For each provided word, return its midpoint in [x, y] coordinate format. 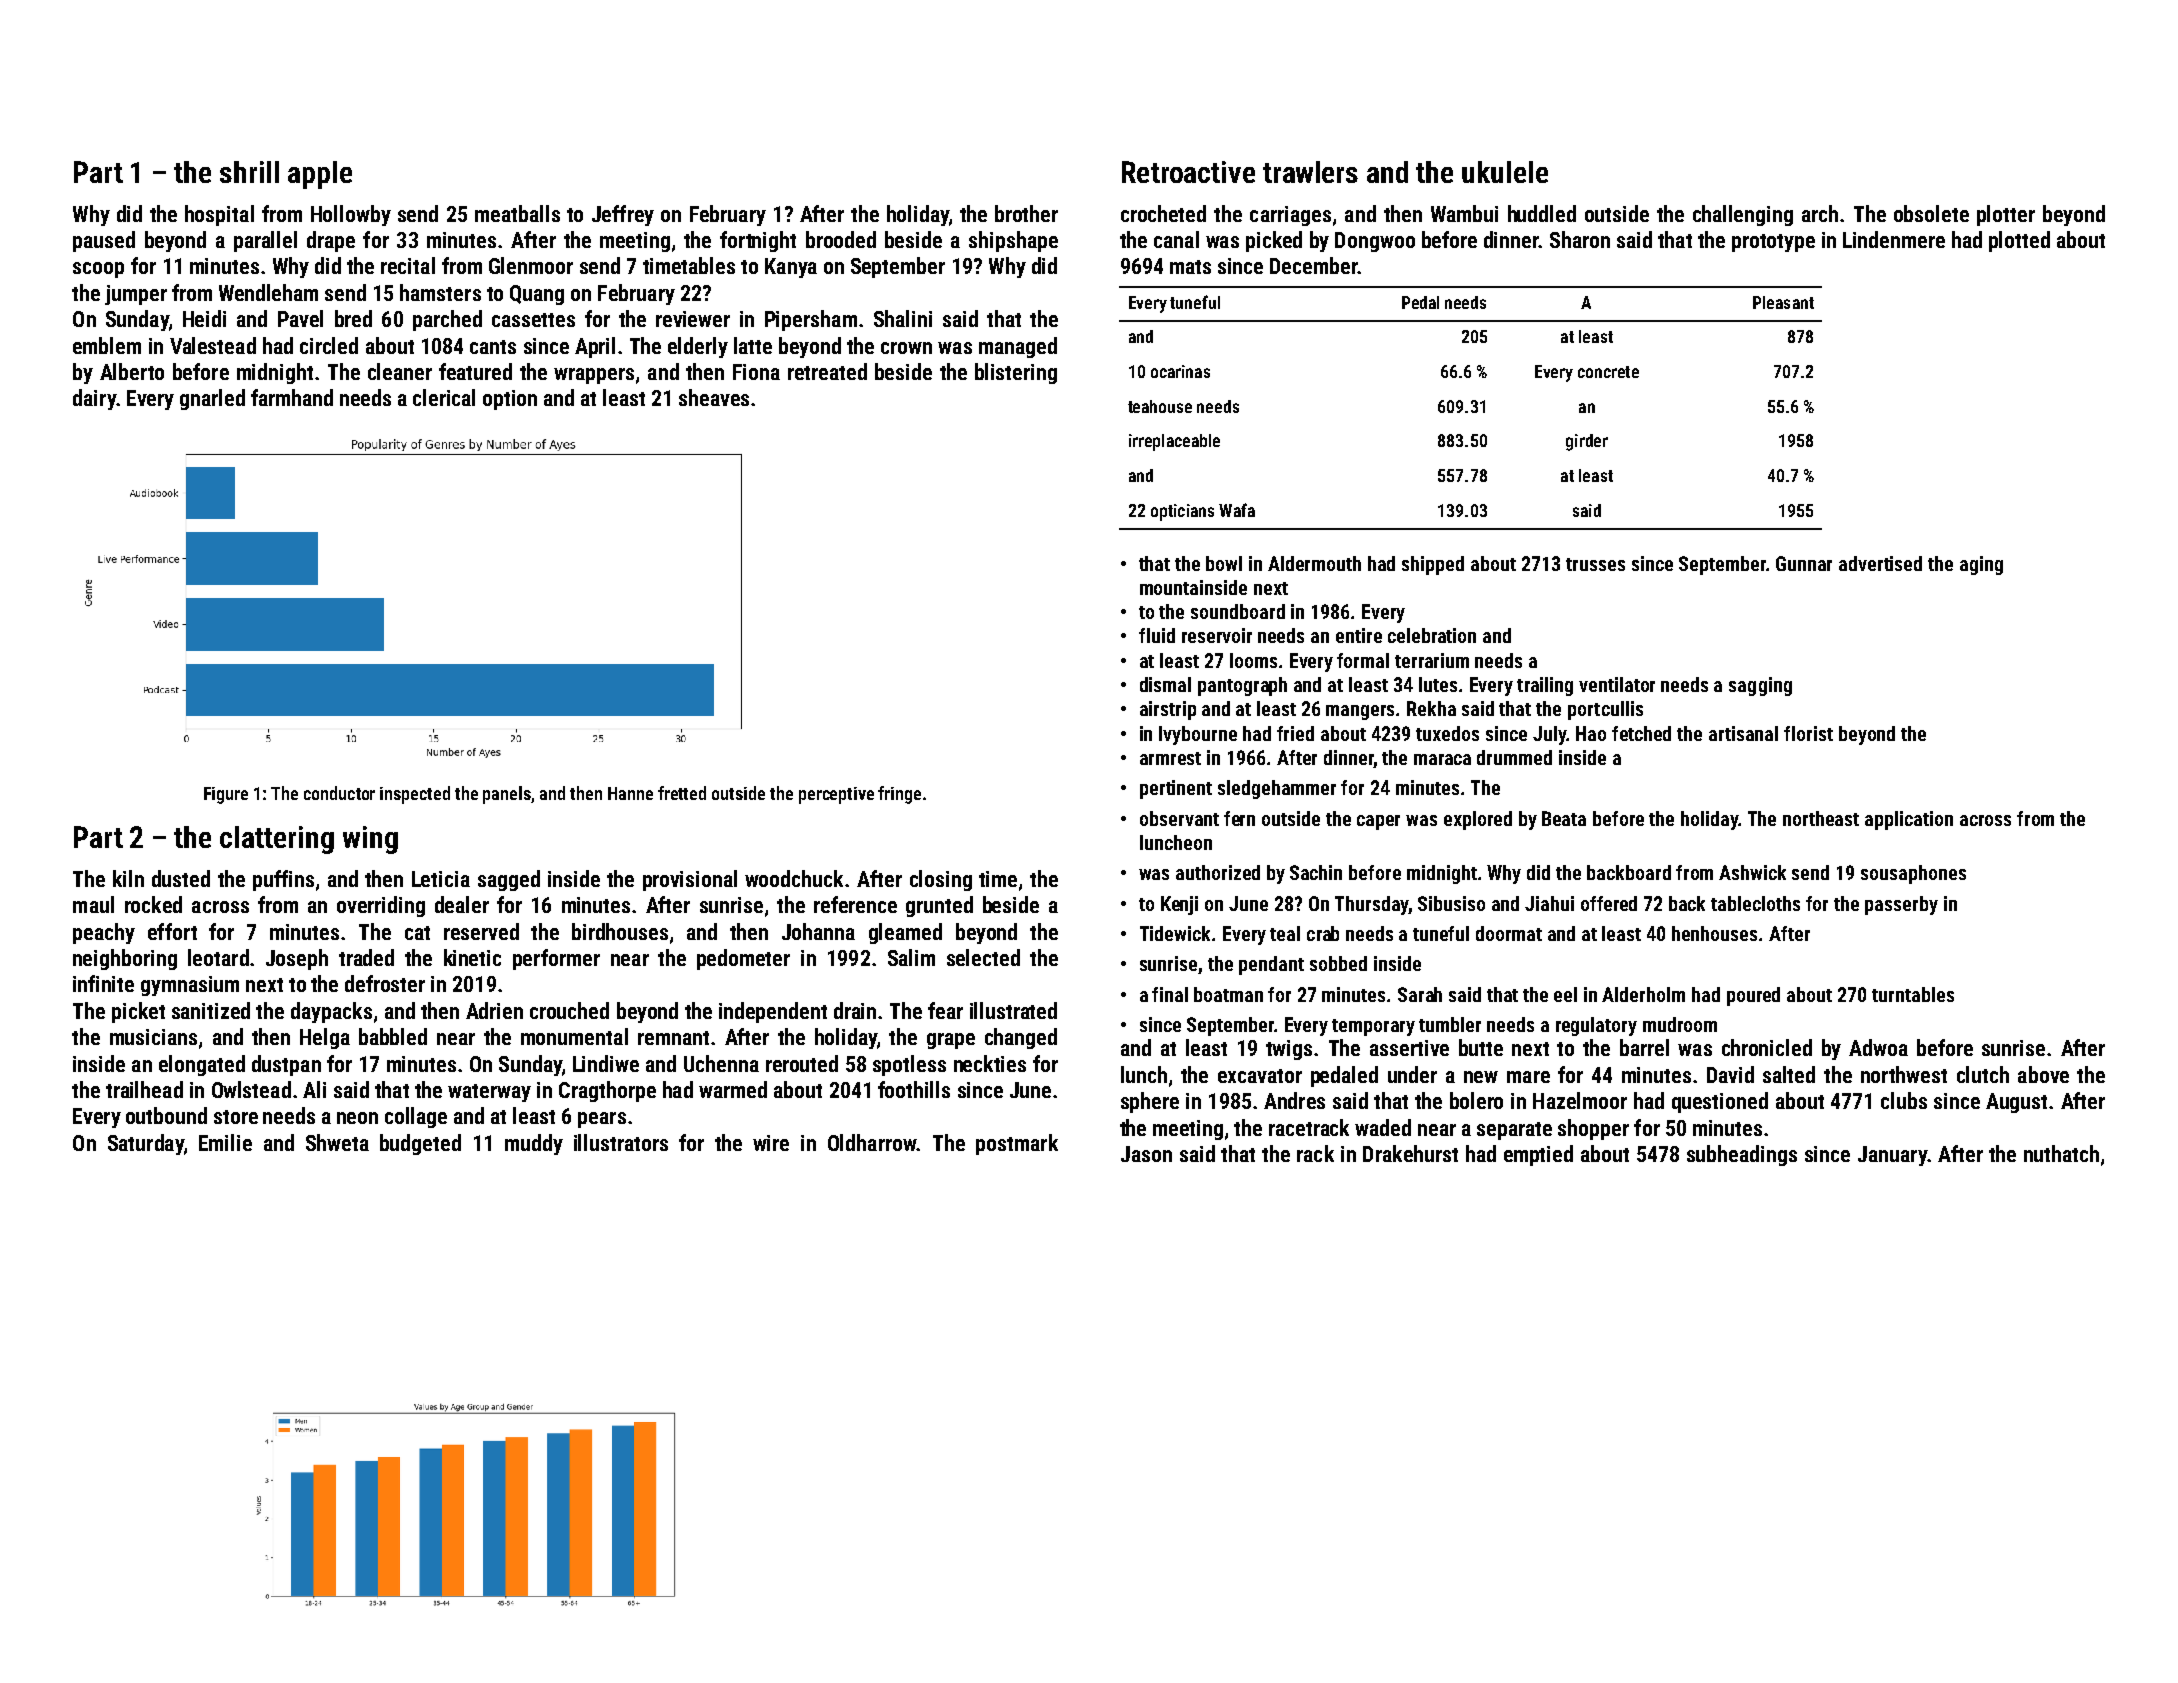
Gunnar [1804, 563]
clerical [444, 397]
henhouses [1716, 933]
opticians [1182, 512]
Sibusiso [1451, 903]
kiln [128, 878]
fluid [1157, 635]
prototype [1773, 243]
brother [1026, 213]
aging [1981, 565]
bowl [1224, 563]
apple [320, 175]
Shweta [337, 1142]
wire [771, 1143]
